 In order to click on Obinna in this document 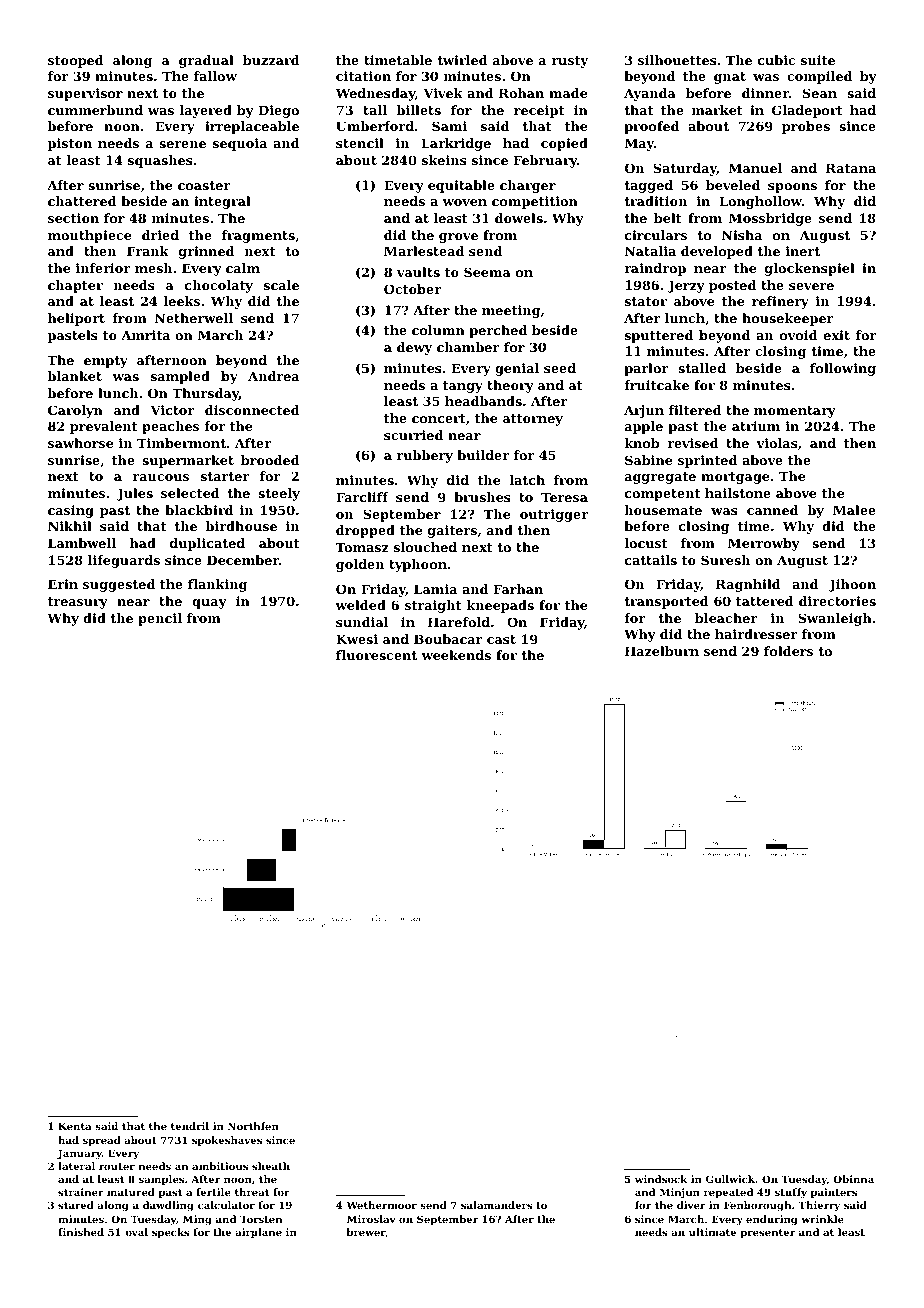, I will do `click(853, 1179)`.
